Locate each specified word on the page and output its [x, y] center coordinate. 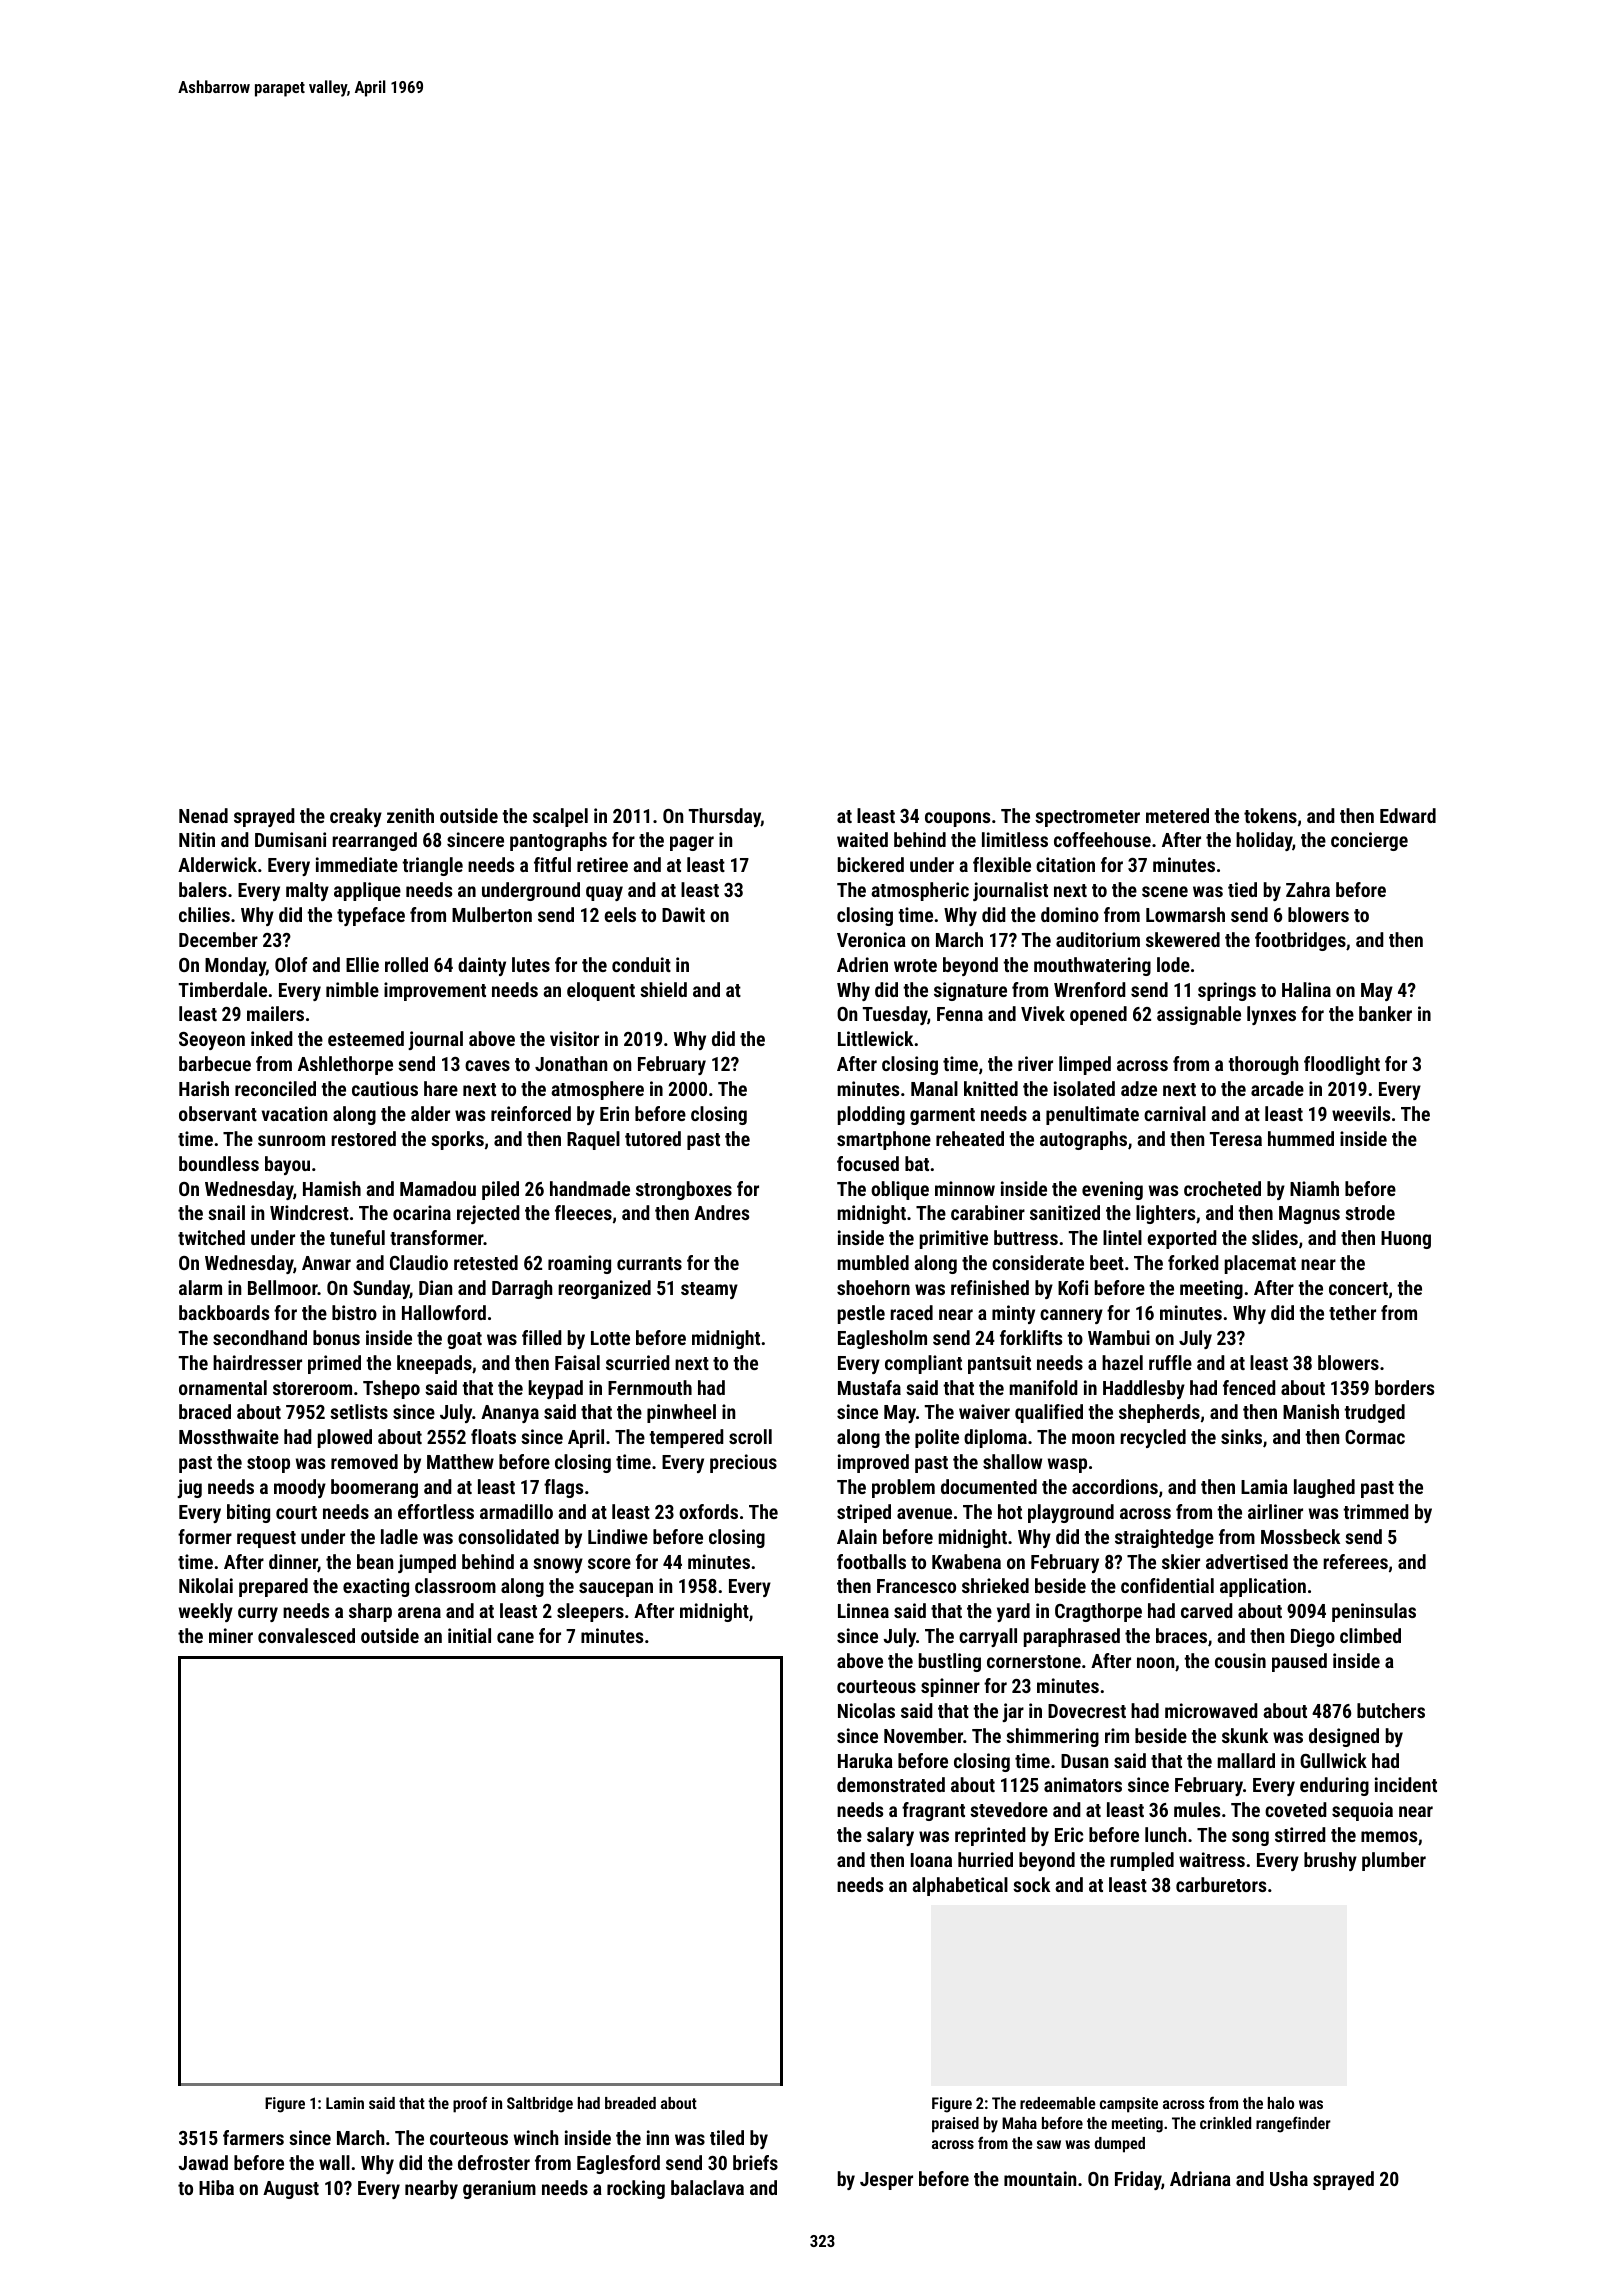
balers [203, 889]
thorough [1263, 1065]
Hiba [216, 2187]
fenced [1249, 1387]
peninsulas [1374, 1612]
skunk [1245, 1735]
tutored [653, 1138]
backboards [224, 1312]
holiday [1264, 841]
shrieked [995, 1585]
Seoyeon [212, 1041]
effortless [436, 1511]
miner [231, 1635]
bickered [871, 864]
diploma [995, 1438]
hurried [985, 1859]
